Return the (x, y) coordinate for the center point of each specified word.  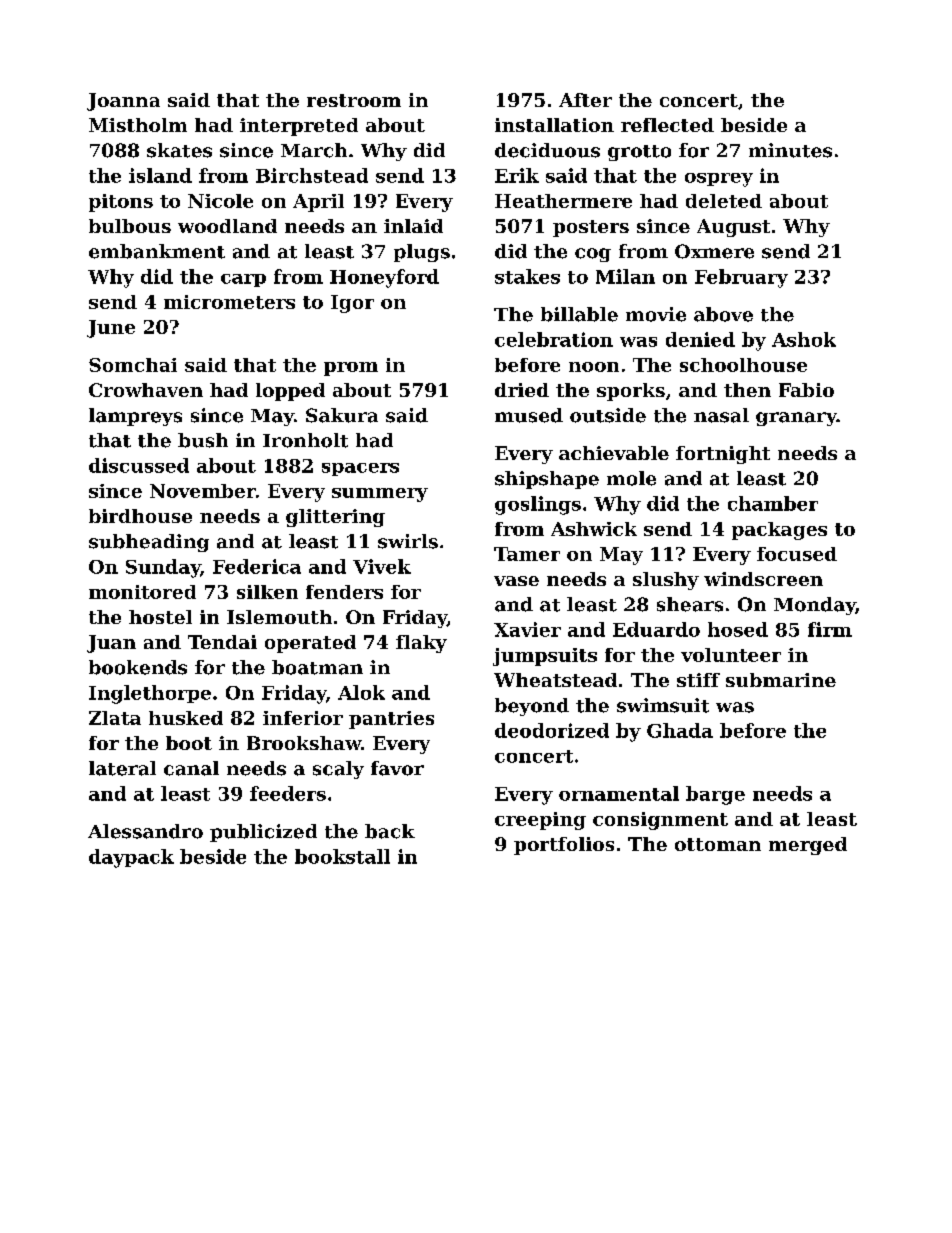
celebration (554, 339)
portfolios (564, 846)
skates (179, 150)
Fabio (806, 390)
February (741, 278)
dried (522, 390)
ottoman (718, 844)
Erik (517, 175)
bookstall (342, 856)
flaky (421, 644)
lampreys (135, 417)
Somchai (133, 365)
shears (690, 604)
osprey (719, 180)
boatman (317, 667)
